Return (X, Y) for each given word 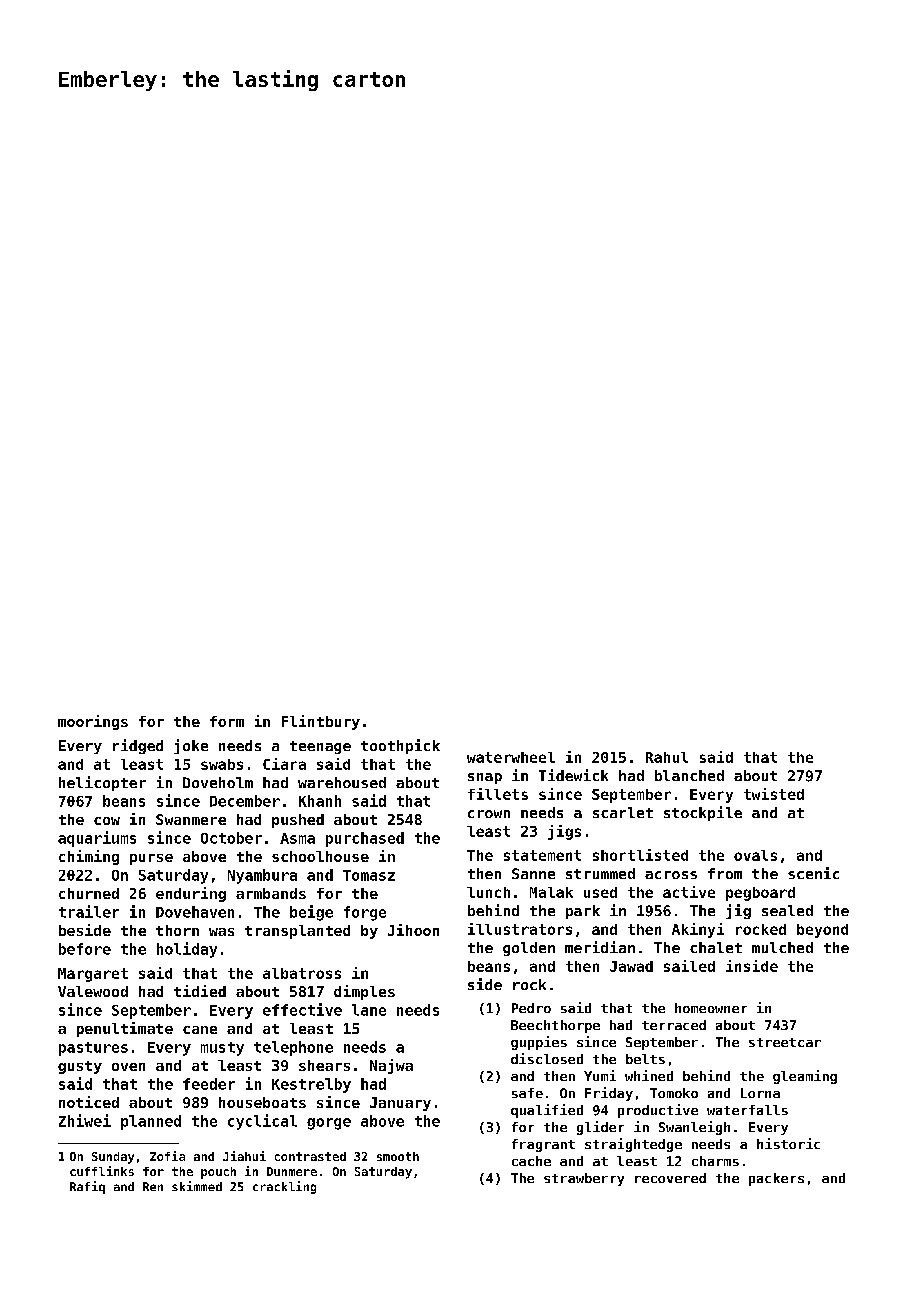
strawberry (584, 1179)
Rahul (667, 757)
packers (776, 1179)
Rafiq (87, 1187)
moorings (93, 722)
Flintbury (321, 722)
